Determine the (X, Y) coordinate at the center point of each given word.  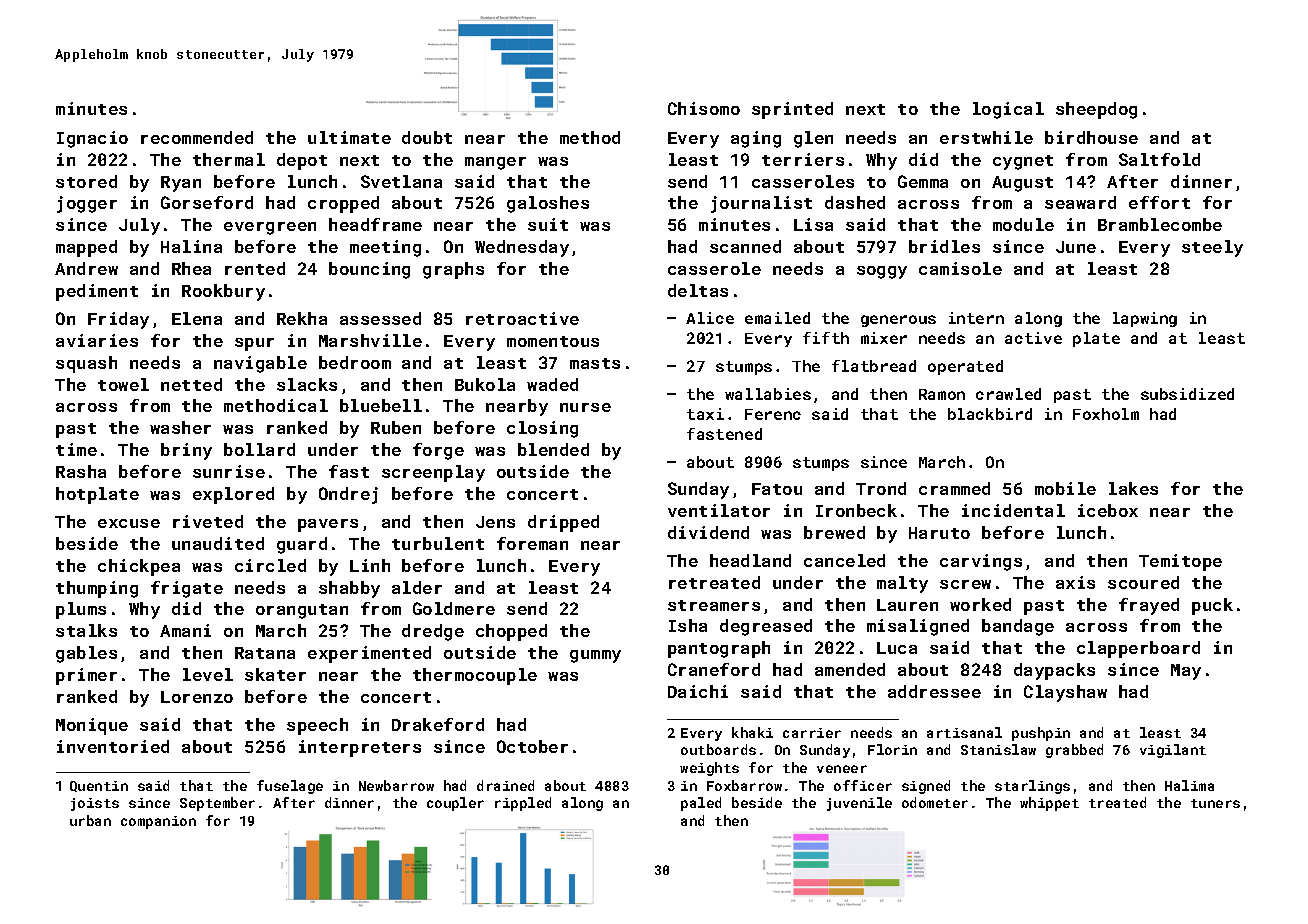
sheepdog (1096, 110)
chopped (511, 632)
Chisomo (704, 108)
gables (86, 654)
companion (158, 822)
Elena (197, 318)
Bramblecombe (1160, 224)
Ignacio (92, 139)
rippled (523, 804)
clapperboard (1138, 649)
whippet (1049, 804)
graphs (453, 270)
